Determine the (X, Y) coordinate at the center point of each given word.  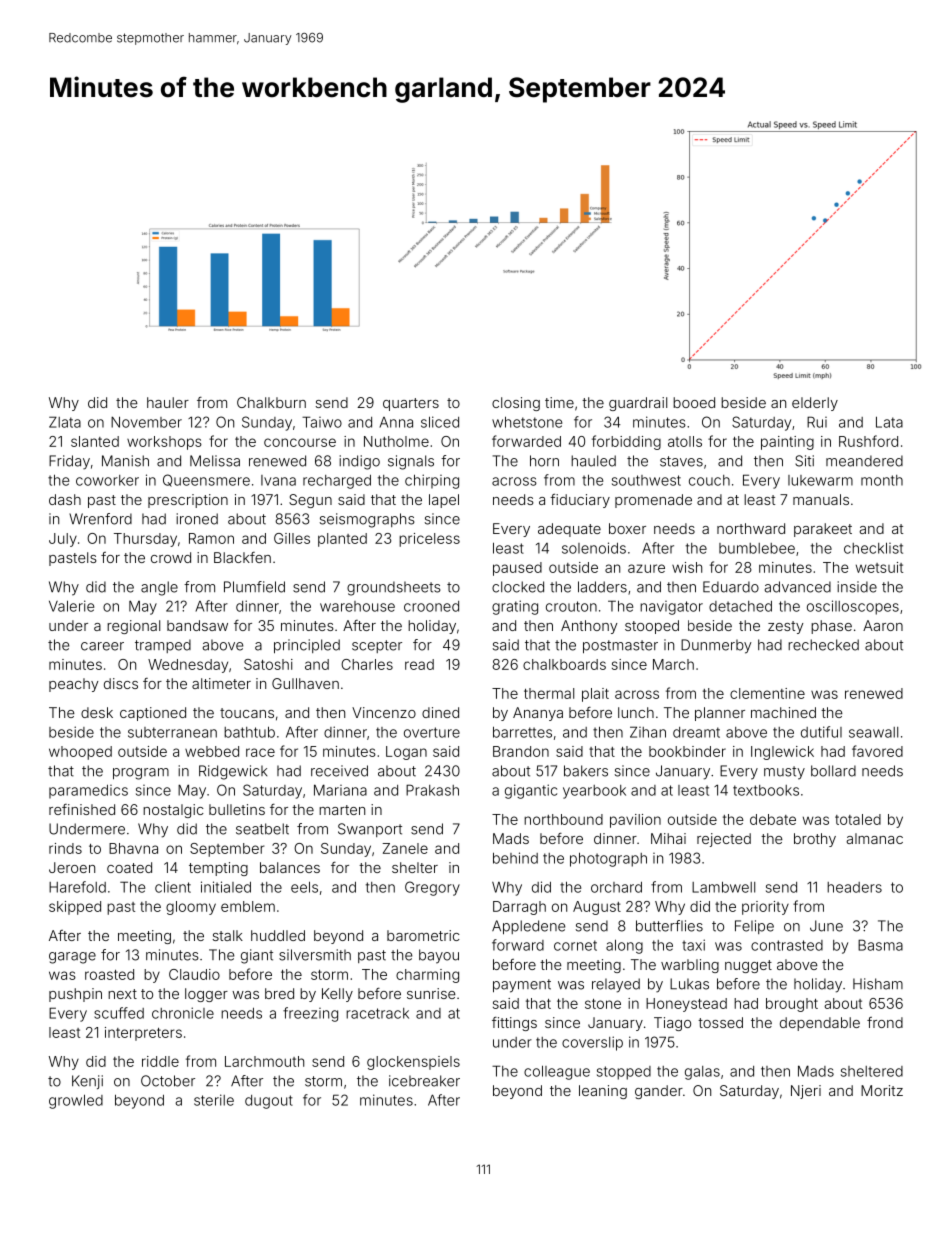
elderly (815, 404)
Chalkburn (271, 402)
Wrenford (100, 519)
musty (784, 773)
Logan (406, 753)
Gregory (432, 888)
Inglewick (782, 753)
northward (751, 528)
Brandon (521, 751)
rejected (724, 840)
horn (544, 461)
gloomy (191, 908)
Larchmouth (264, 1061)
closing (516, 404)
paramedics (88, 792)
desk (97, 712)
